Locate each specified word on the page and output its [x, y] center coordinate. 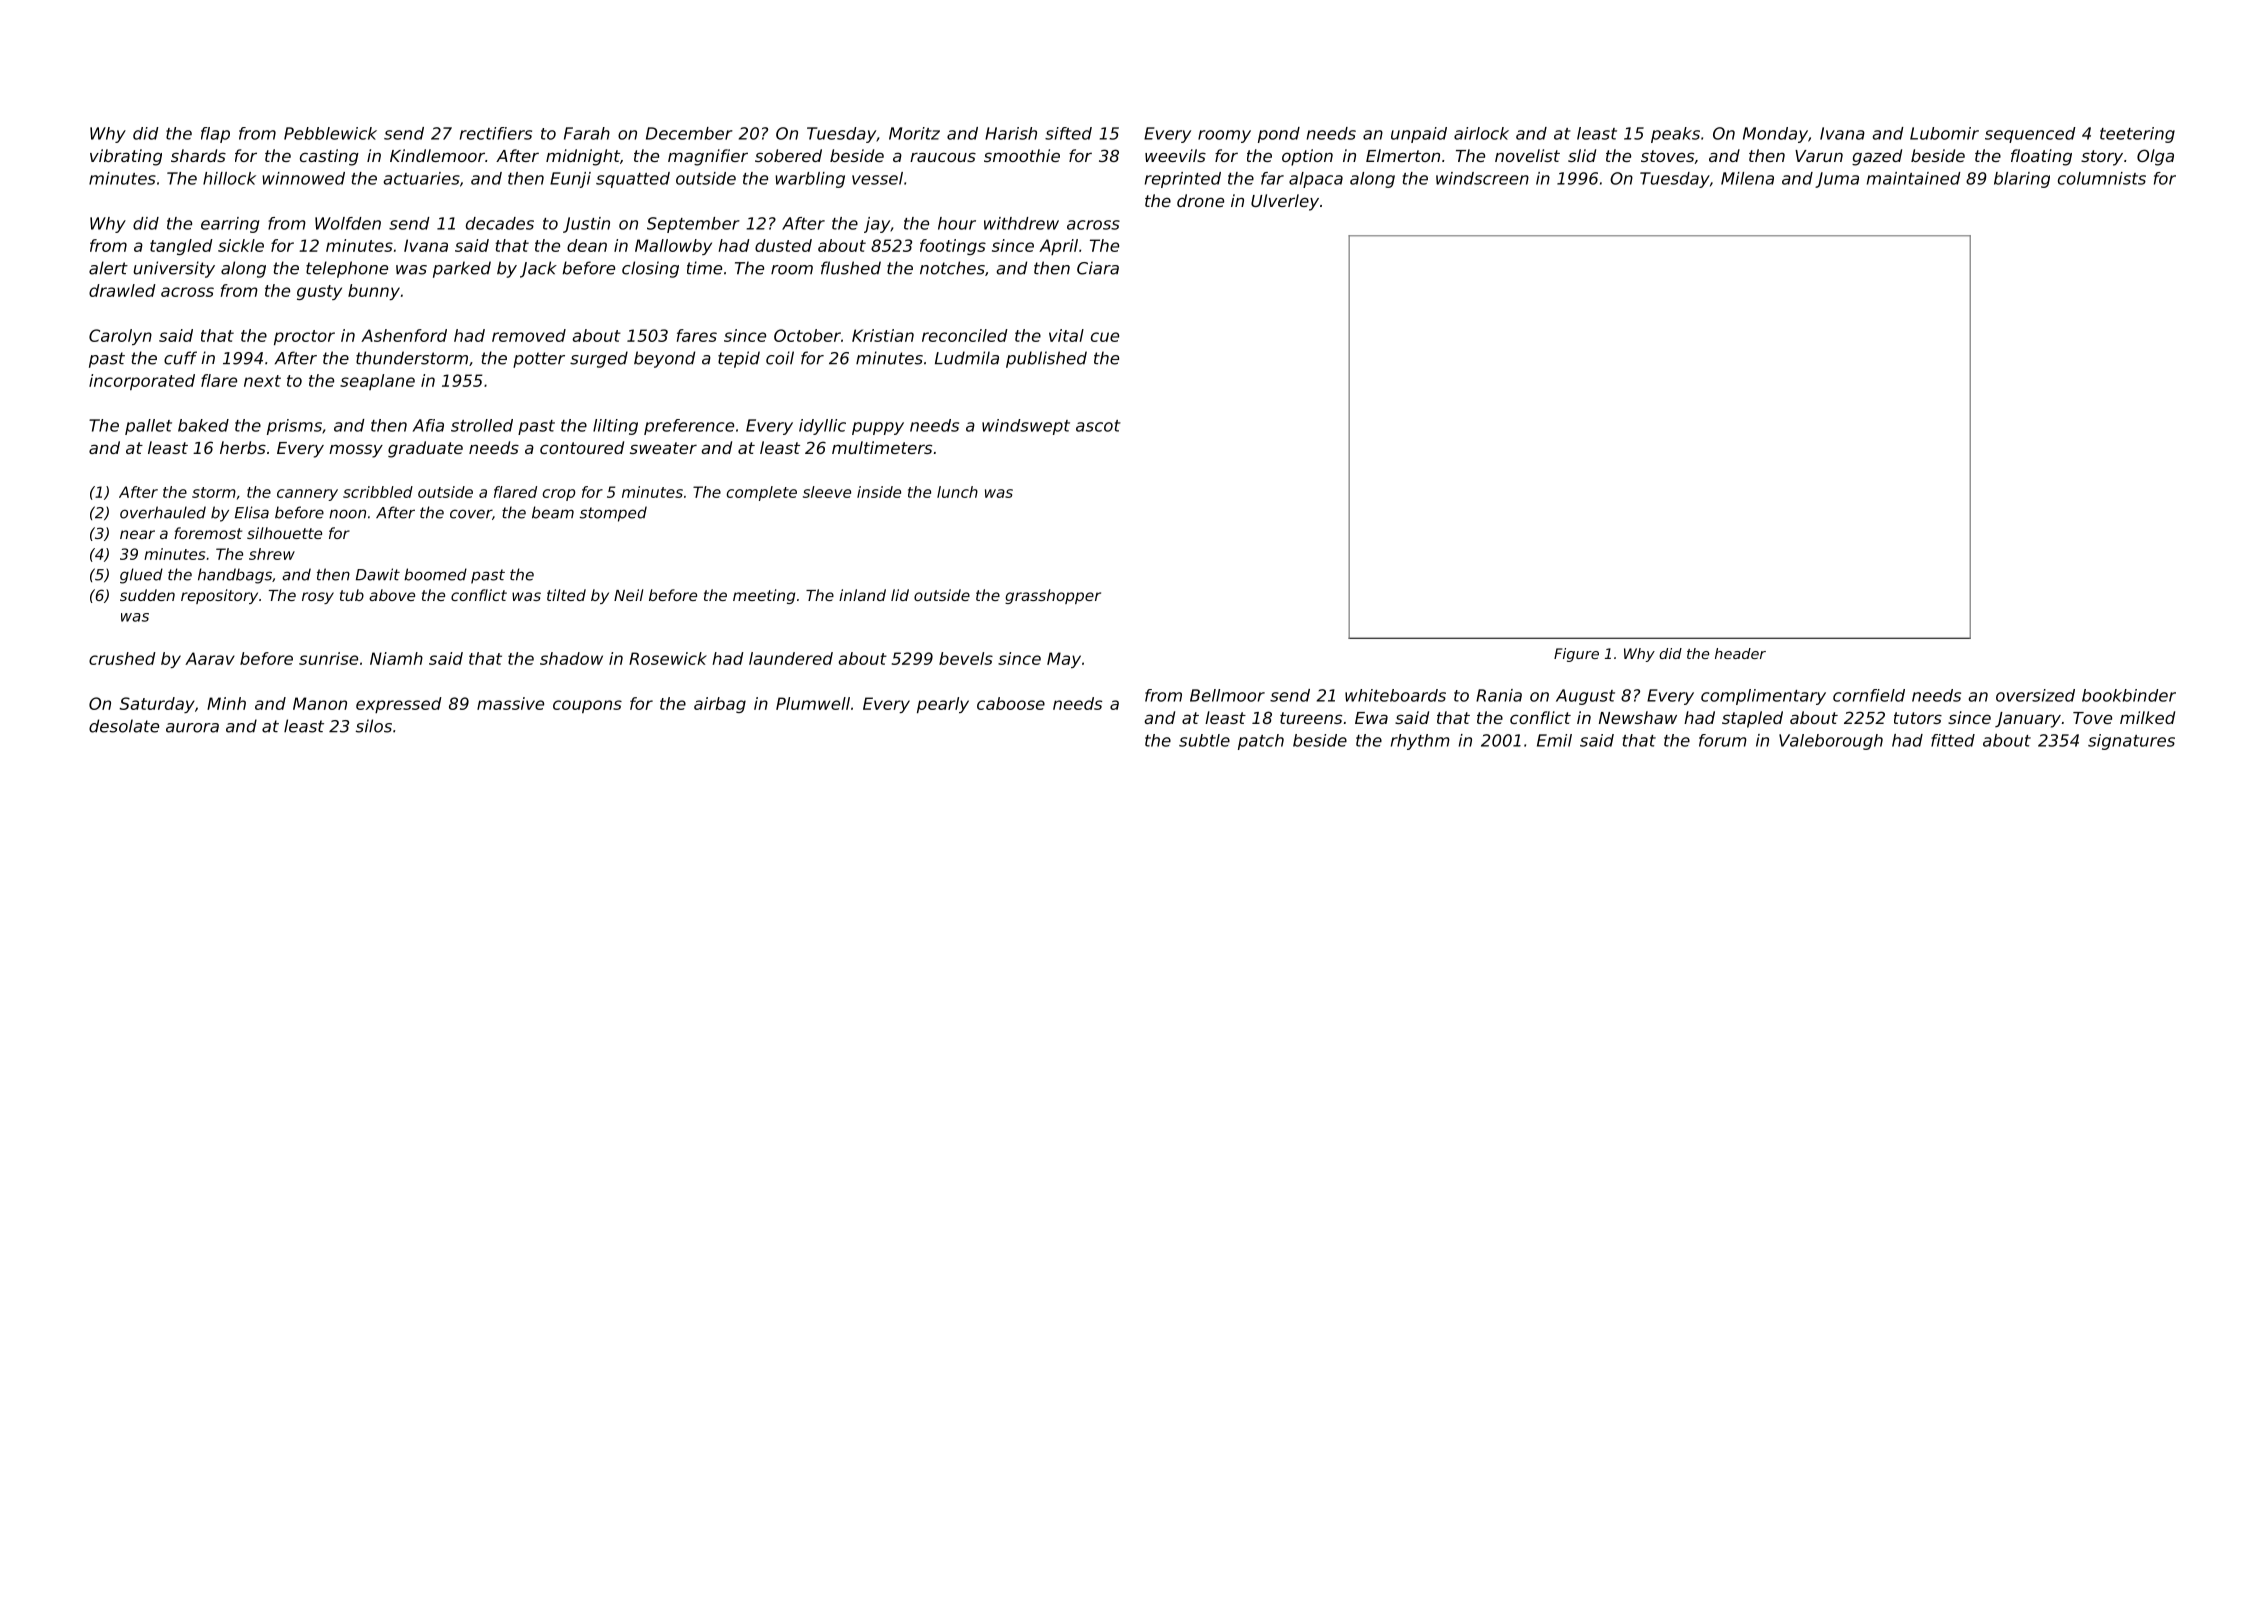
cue [1105, 337]
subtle [1204, 740]
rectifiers [496, 133]
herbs [243, 447]
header [1740, 653]
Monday [1775, 135]
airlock [1481, 133]
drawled [122, 290]
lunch [957, 492]
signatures [2131, 742]
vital [1066, 335]
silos [374, 726]
